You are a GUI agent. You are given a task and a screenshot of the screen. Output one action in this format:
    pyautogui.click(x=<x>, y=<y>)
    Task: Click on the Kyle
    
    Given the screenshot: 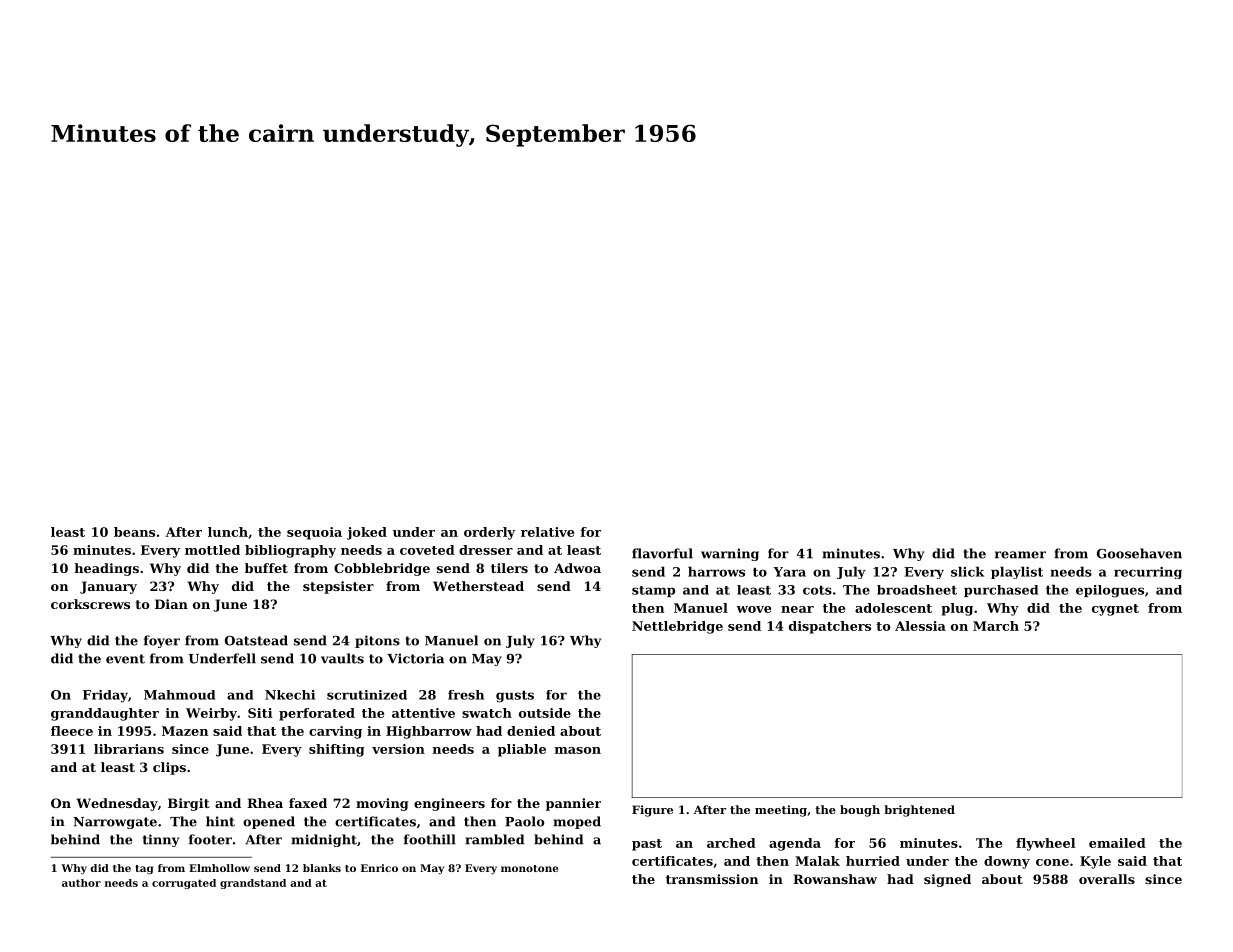 What is the action you would take?
    pyautogui.click(x=1095, y=862)
